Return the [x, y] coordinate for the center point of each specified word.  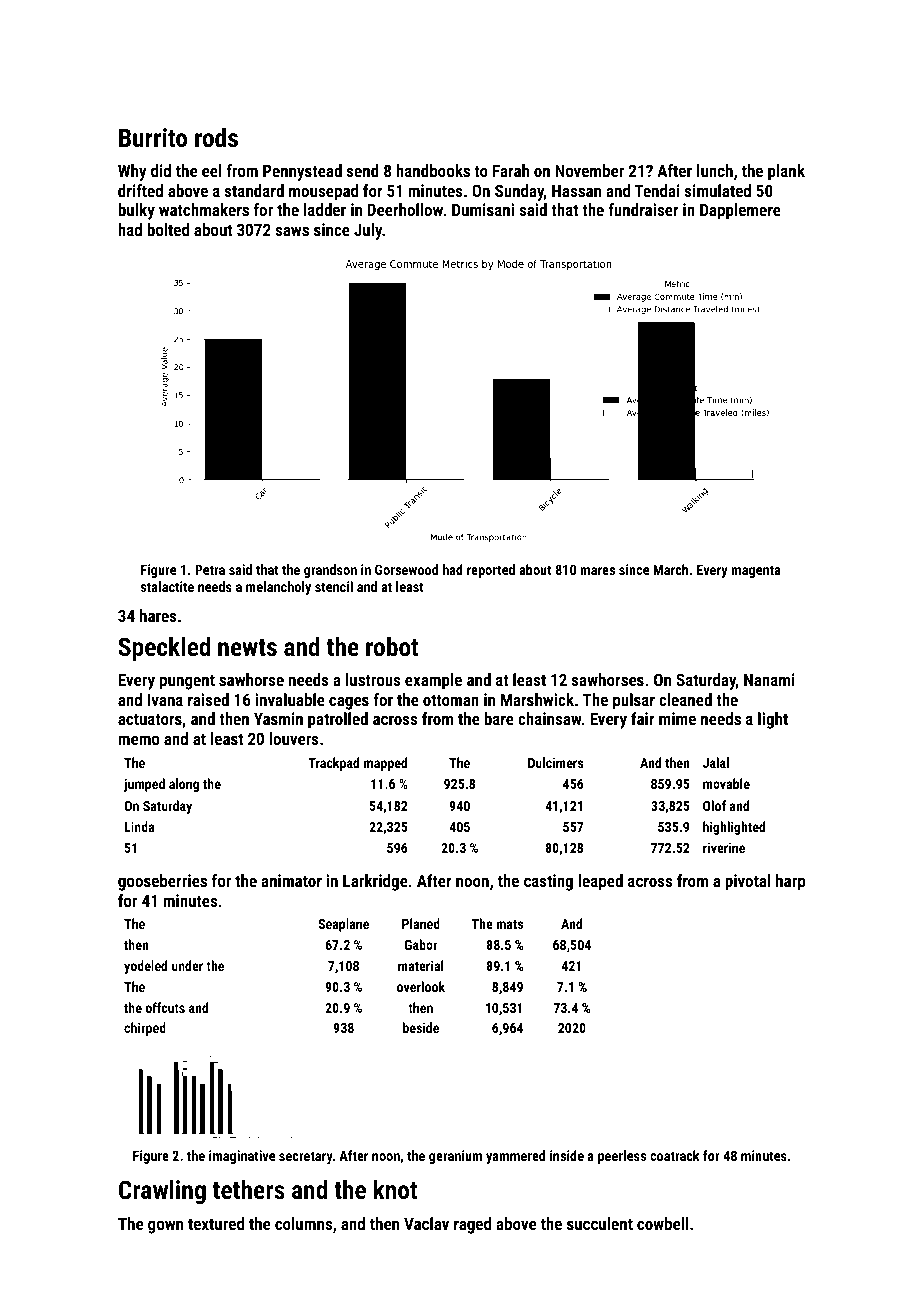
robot [392, 646]
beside [421, 1027]
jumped [144, 785]
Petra [210, 569]
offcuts [165, 1007]
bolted [168, 229]
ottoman [451, 700]
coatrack [675, 1155]
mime [677, 718]
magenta [755, 571]
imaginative [242, 1157]
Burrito [153, 137]
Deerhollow [405, 209]
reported [491, 571]
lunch [715, 170]
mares [597, 571]
